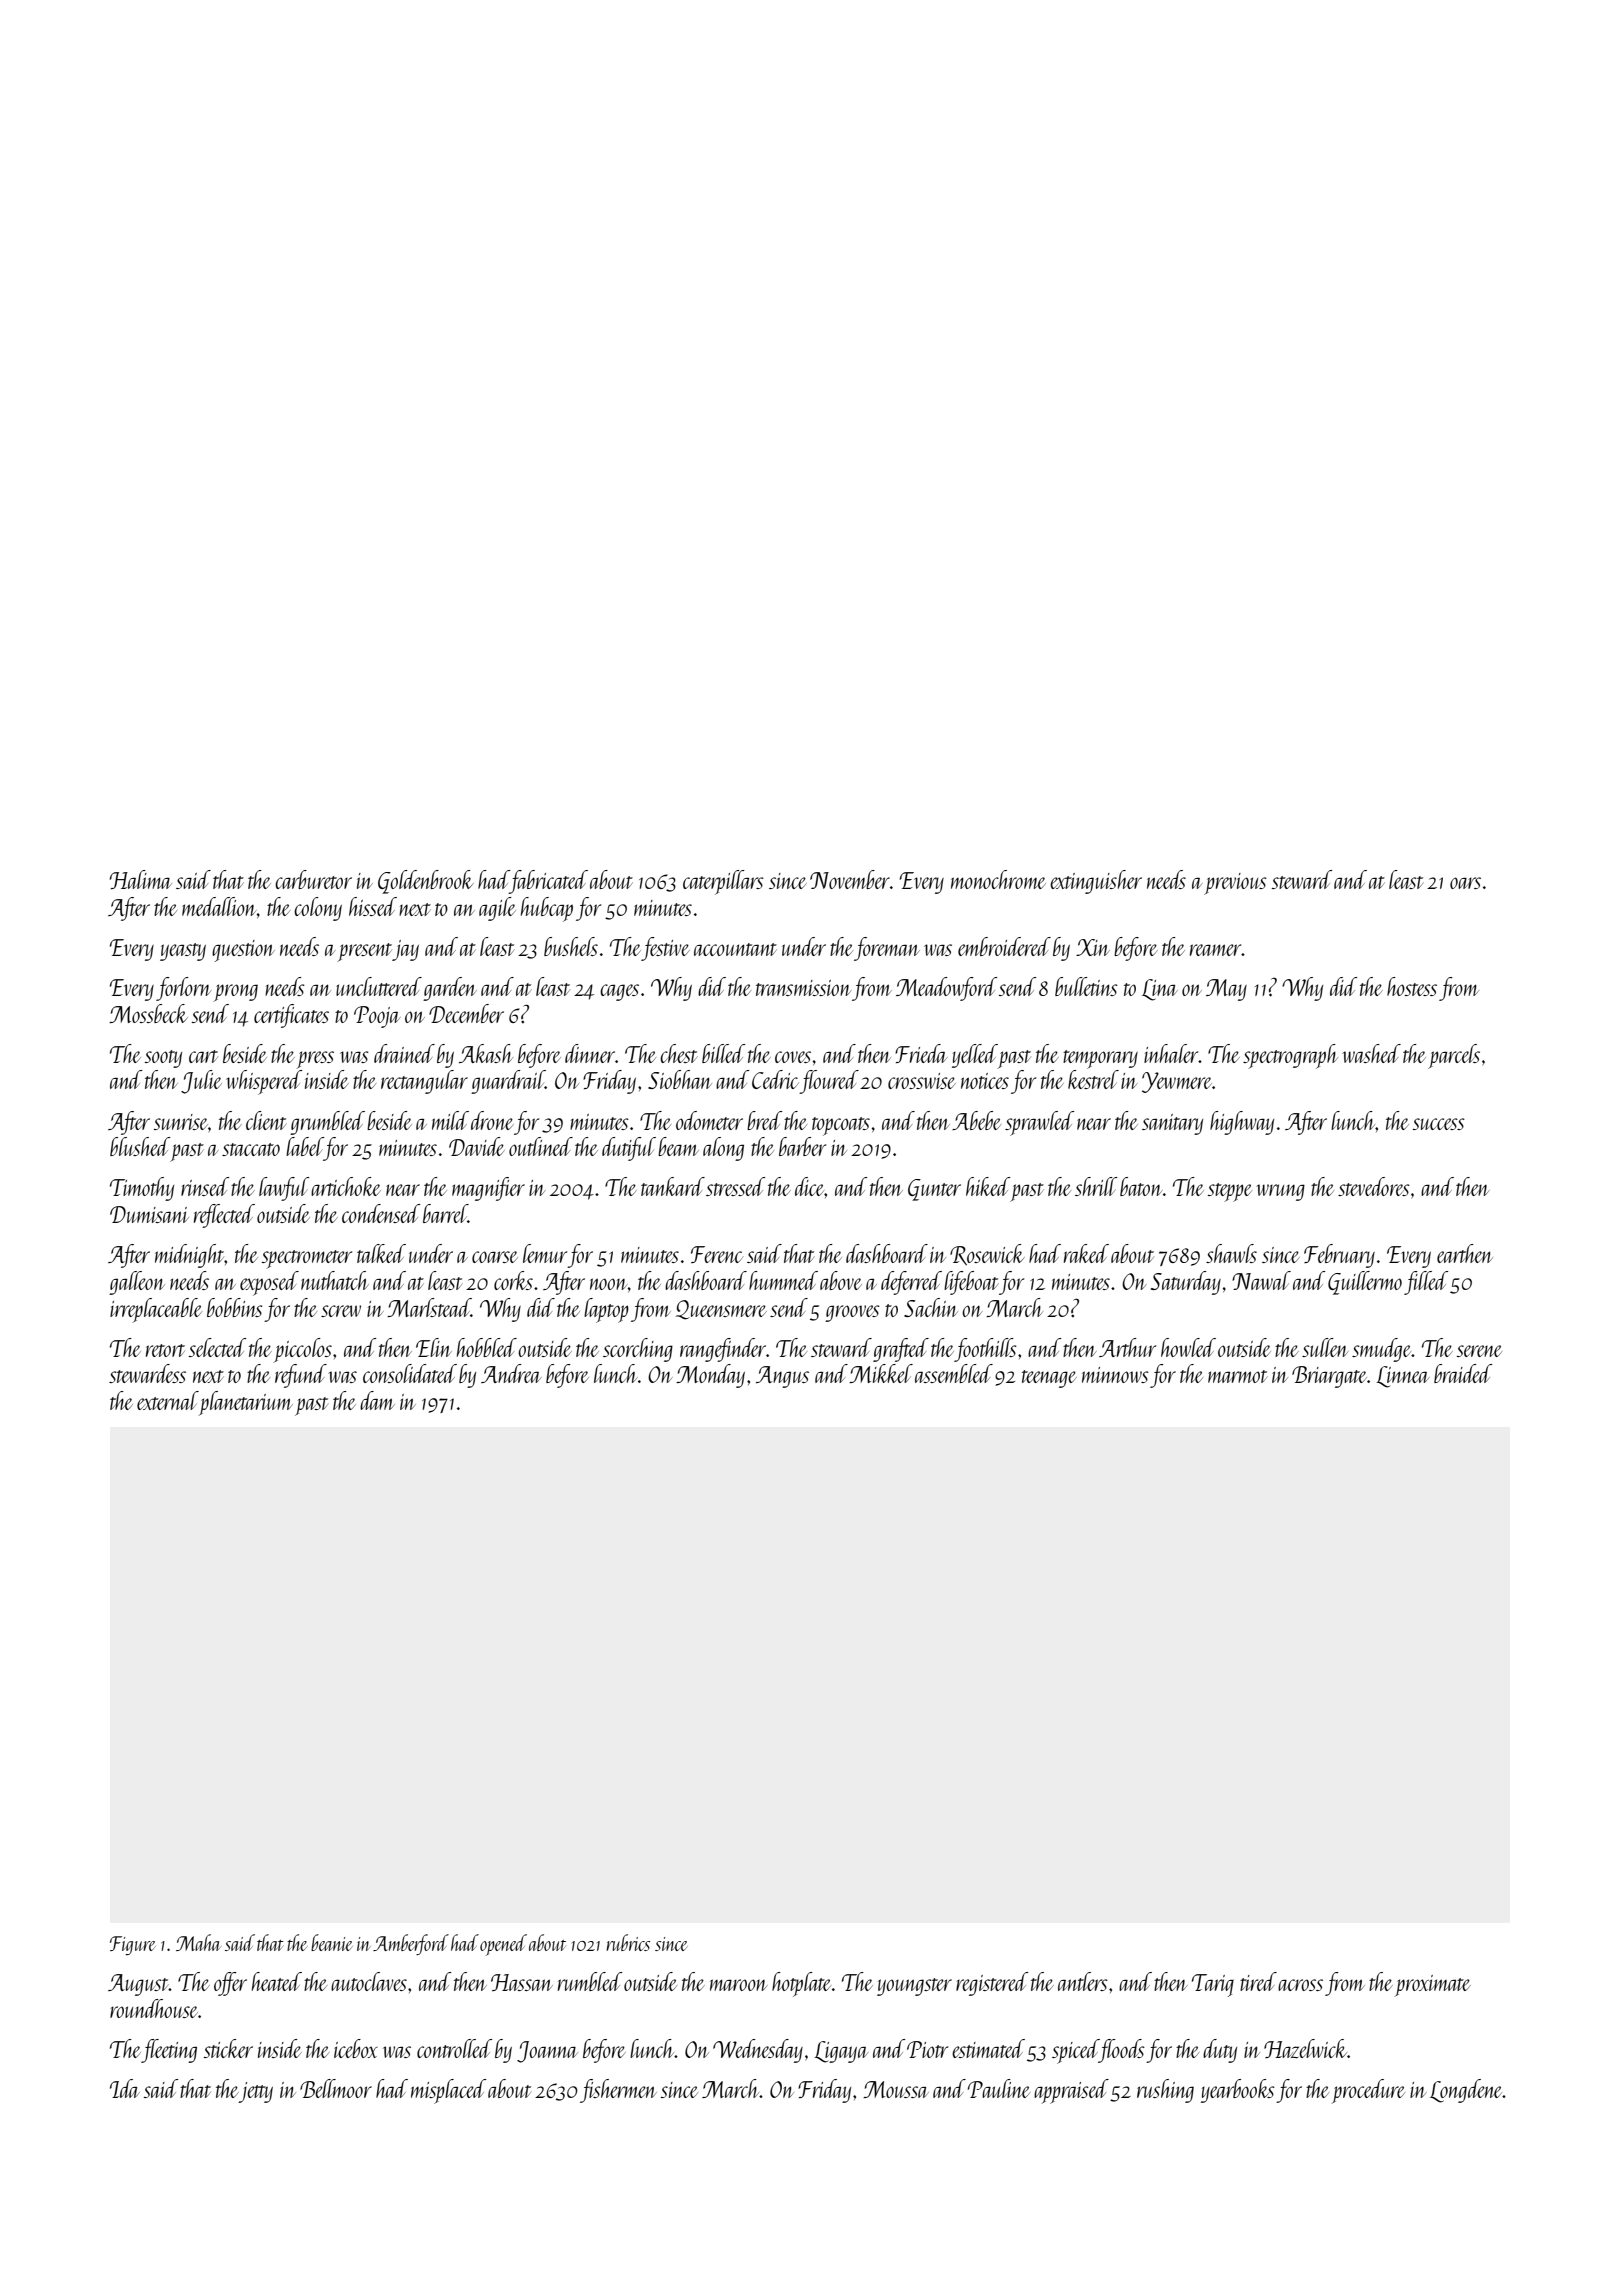 The width and height of the screenshot is (1620, 2292). I want to click on hostess, so click(1412, 986).
